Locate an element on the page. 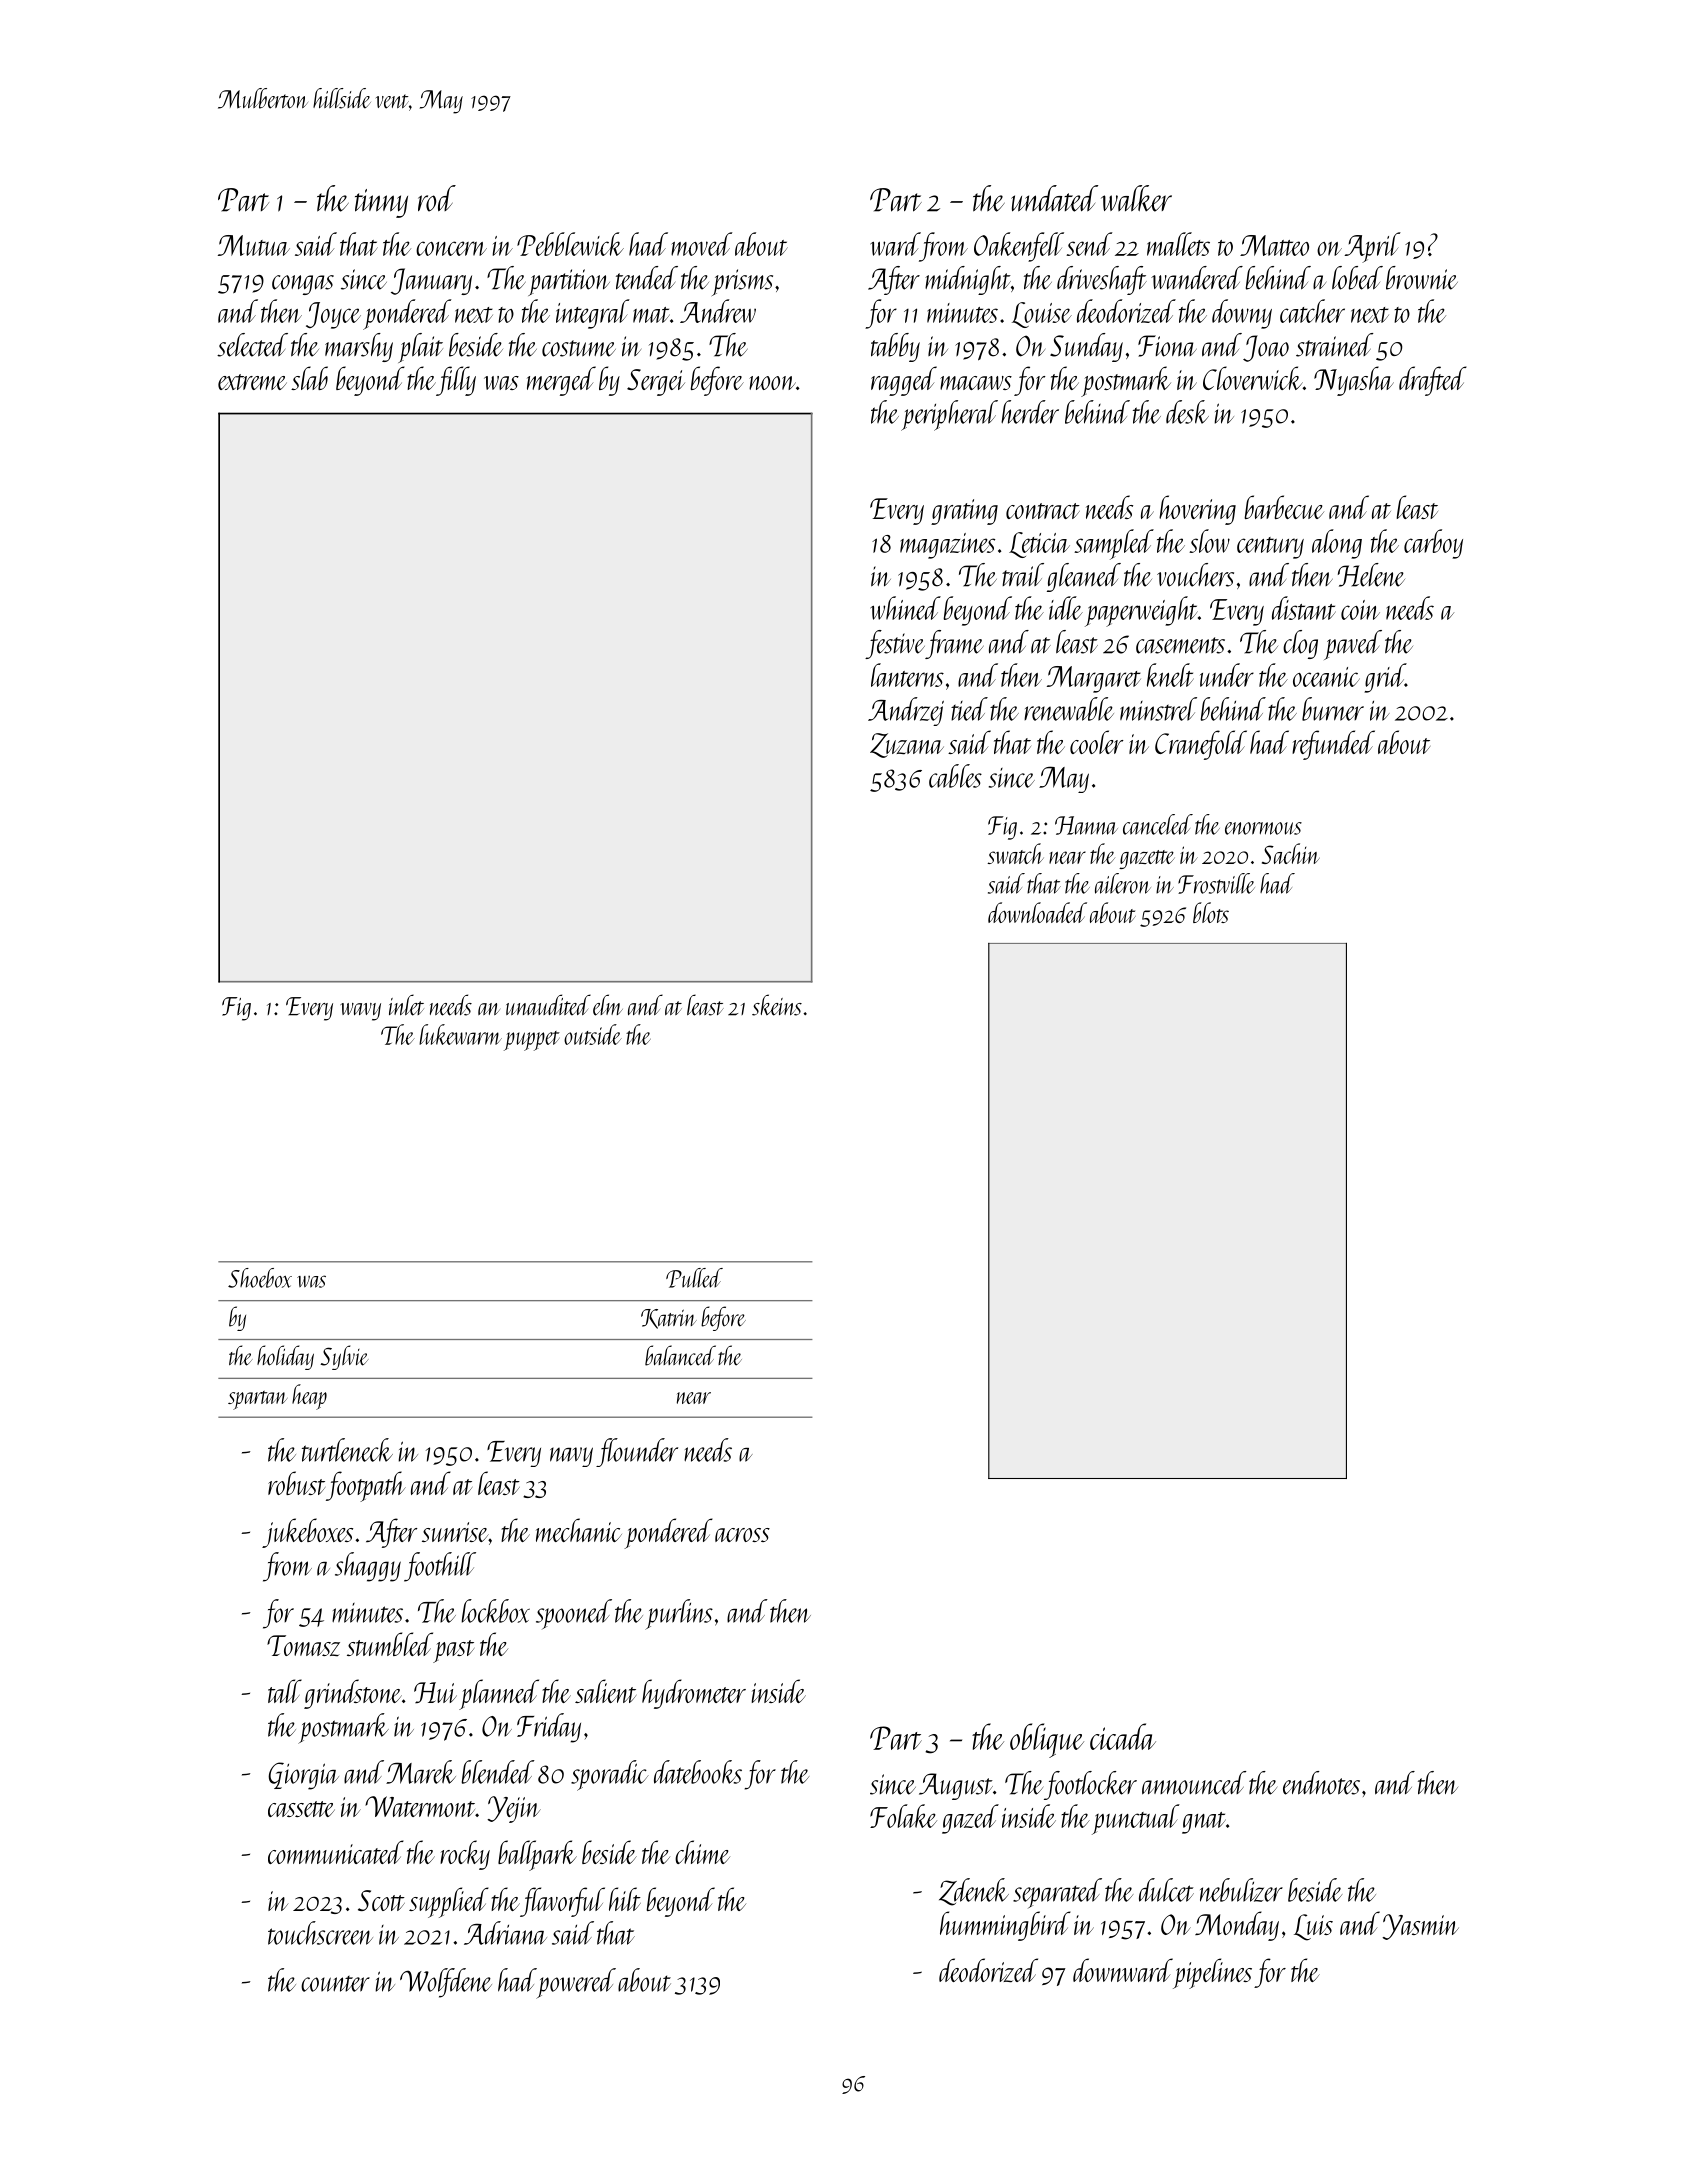  moved is located at coordinates (701, 244).
